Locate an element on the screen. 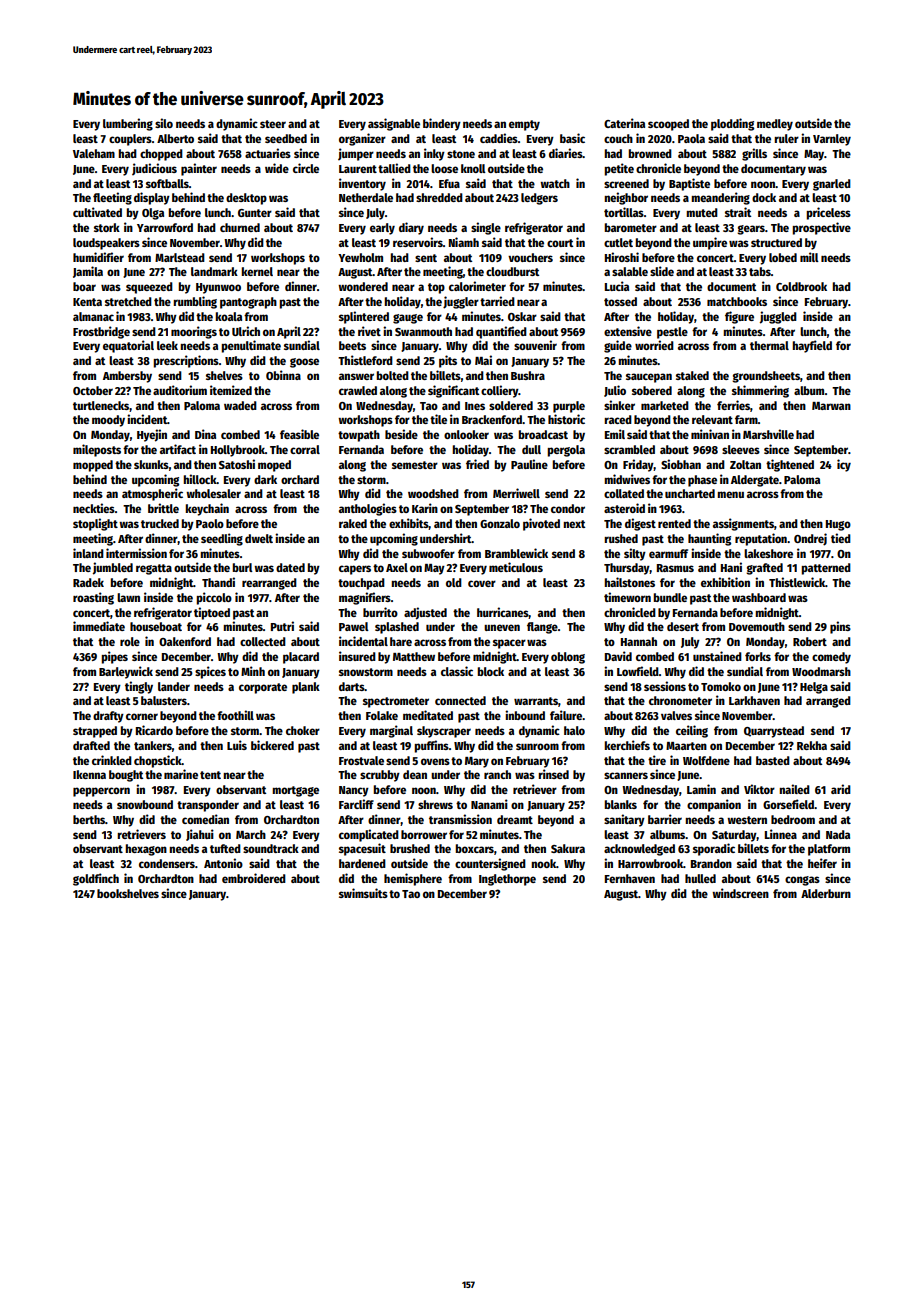 This screenshot has height=1308, width=924. Lamin is located at coordinates (701, 789).
